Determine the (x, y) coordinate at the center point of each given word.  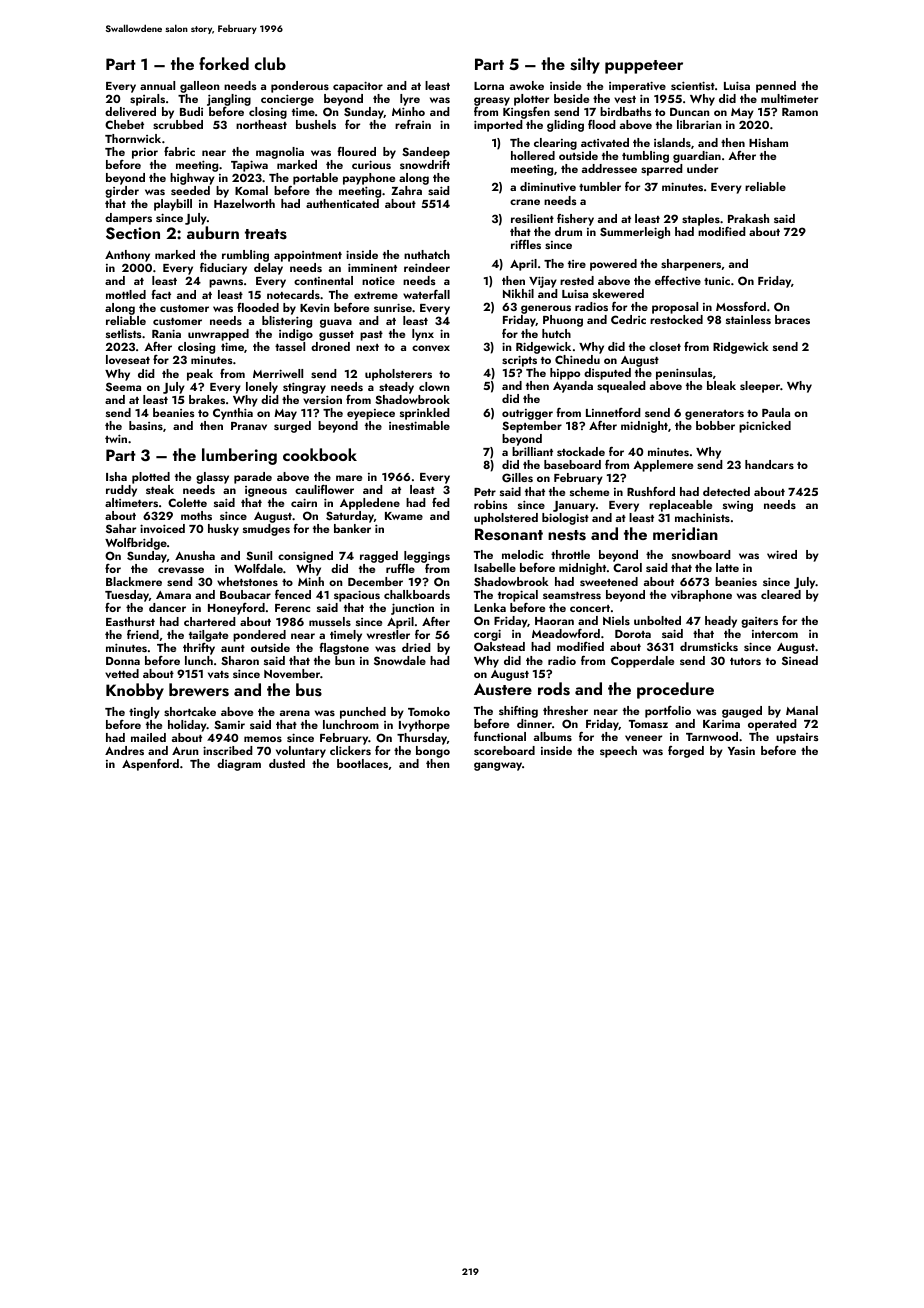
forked (224, 63)
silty (585, 65)
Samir (229, 724)
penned (776, 87)
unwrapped (218, 335)
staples (701, 220)
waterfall (426, 294)
